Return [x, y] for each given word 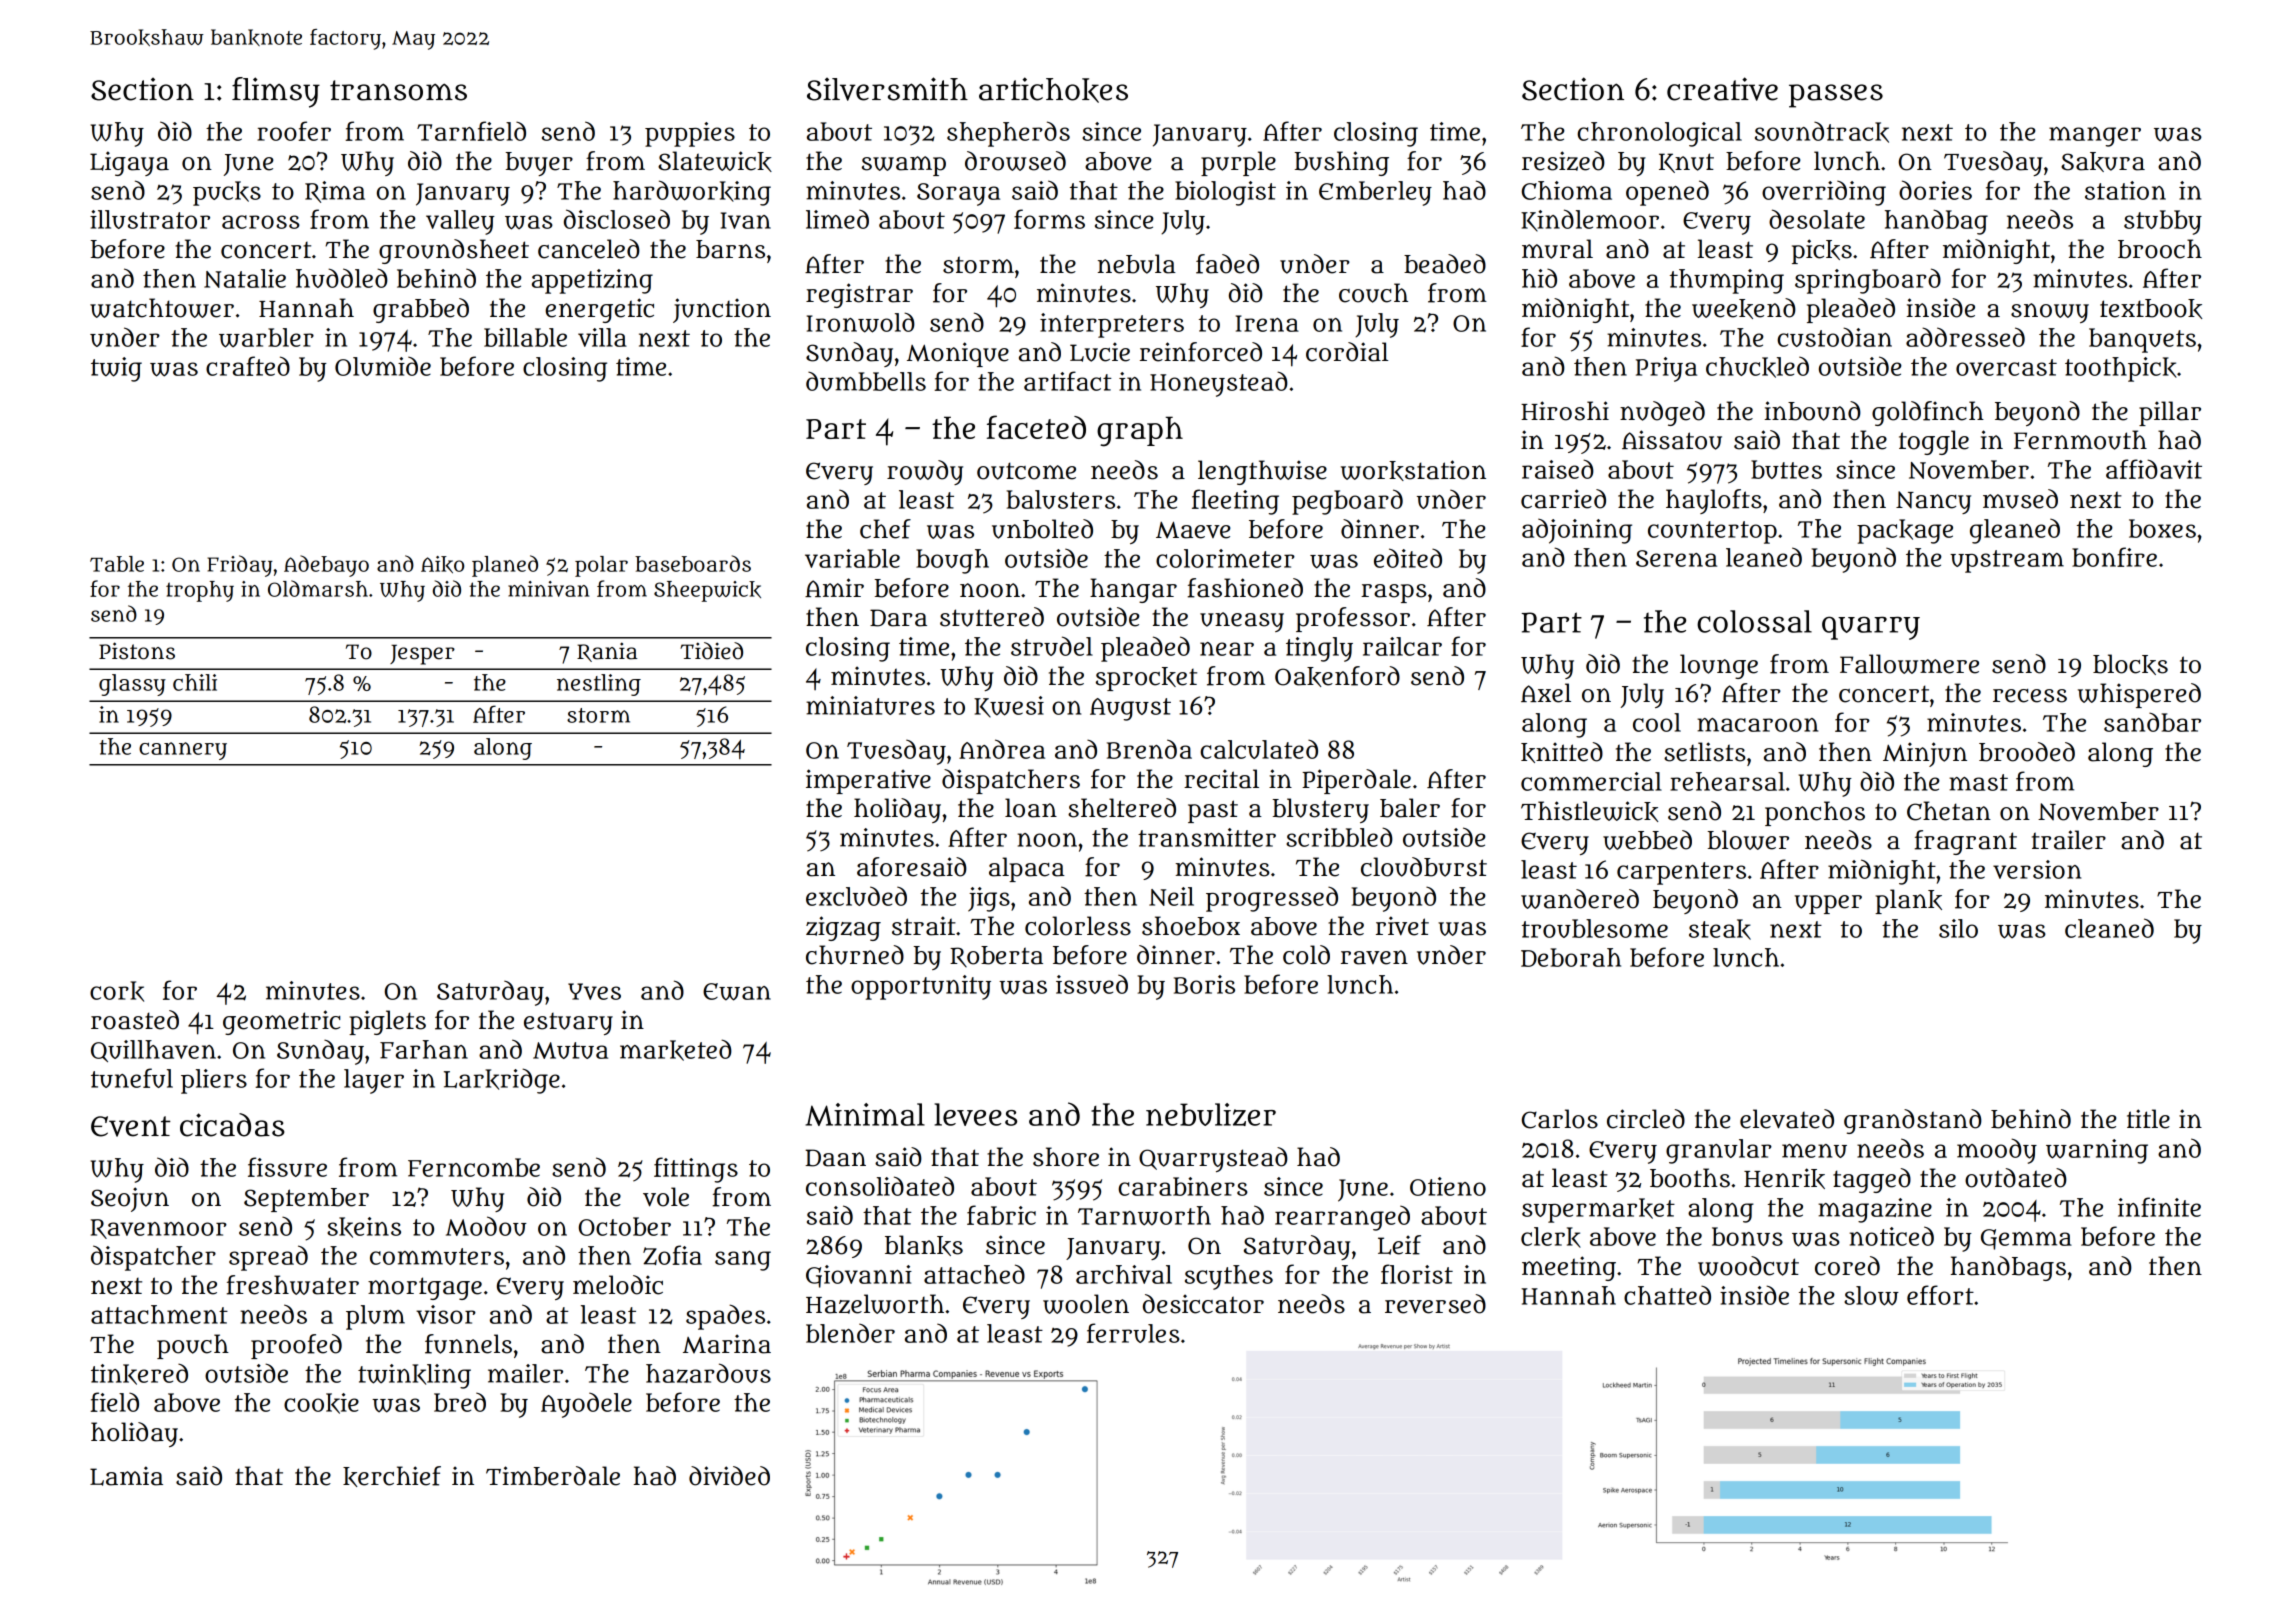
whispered [2139, 695]
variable [852, 558]
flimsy [276, 92]
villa [602, 337]
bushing [1342, 163]
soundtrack [1822, 132]
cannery [183, 751]
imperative [868, 781]
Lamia [126, 1476]
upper [1828, 904]
